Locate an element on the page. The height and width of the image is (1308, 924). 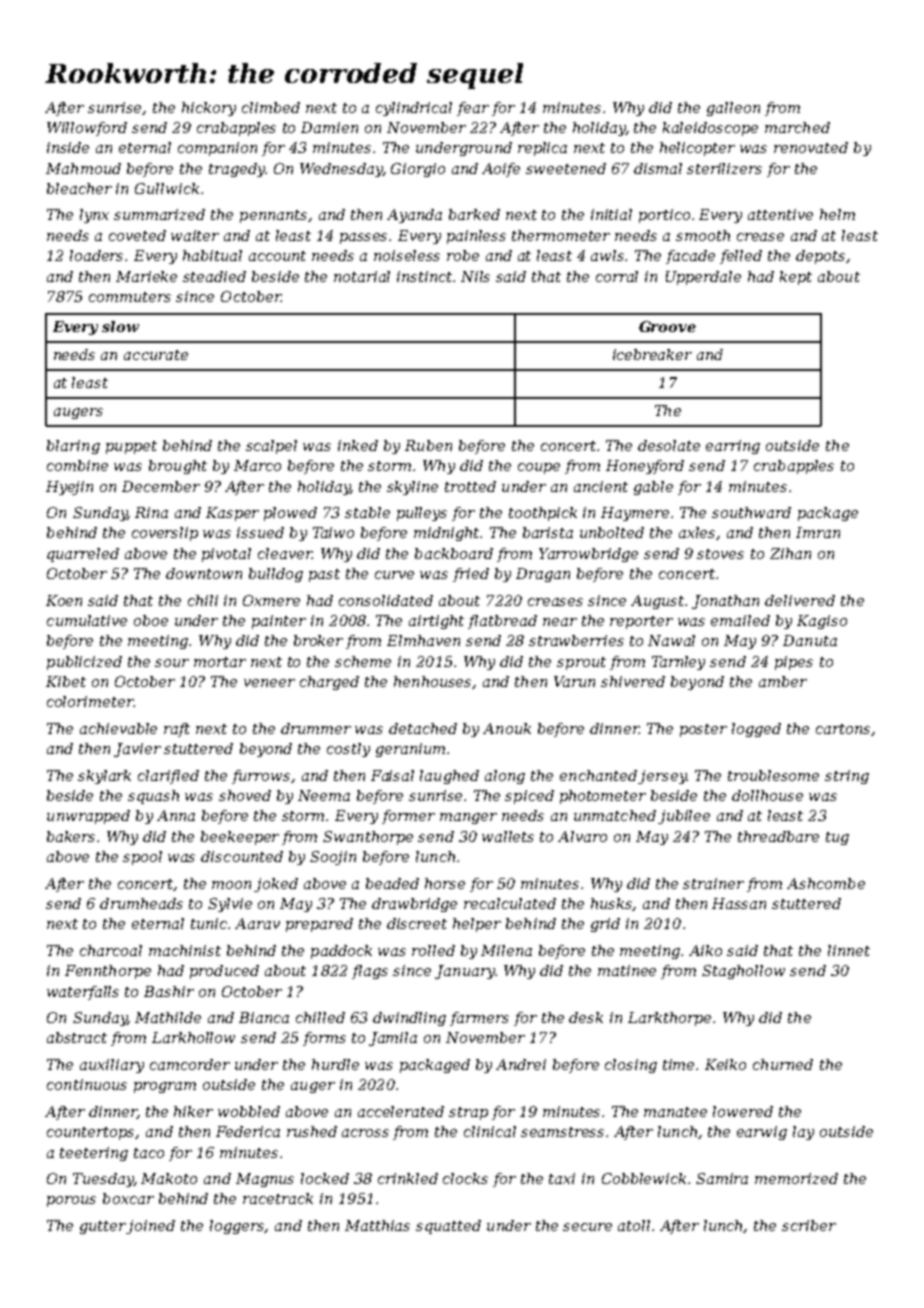
tragedy is located at coordinates (237, 170).
